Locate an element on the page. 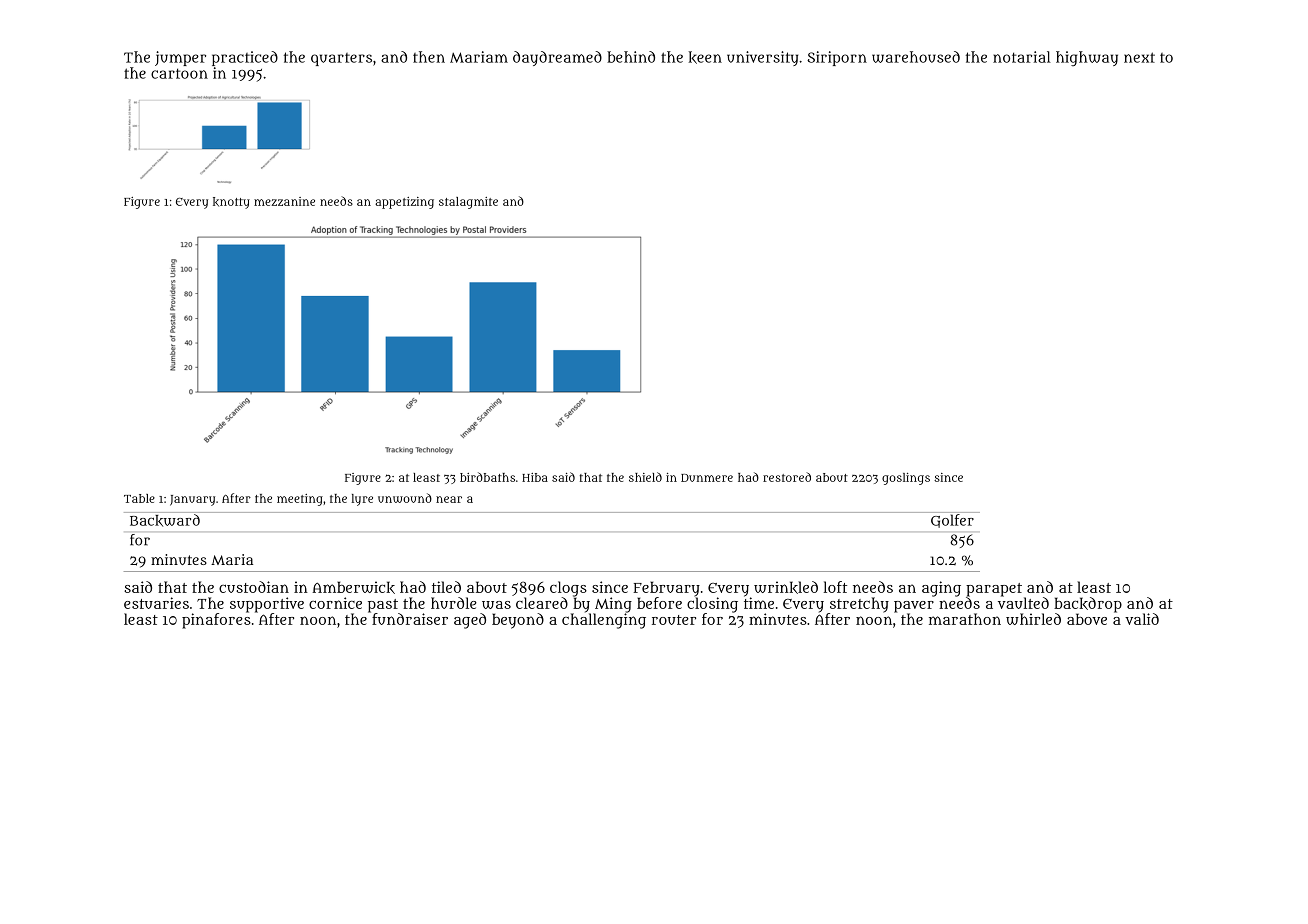 This image has width=1308, height=924. pinafores is located at coordinates (216, 621).
